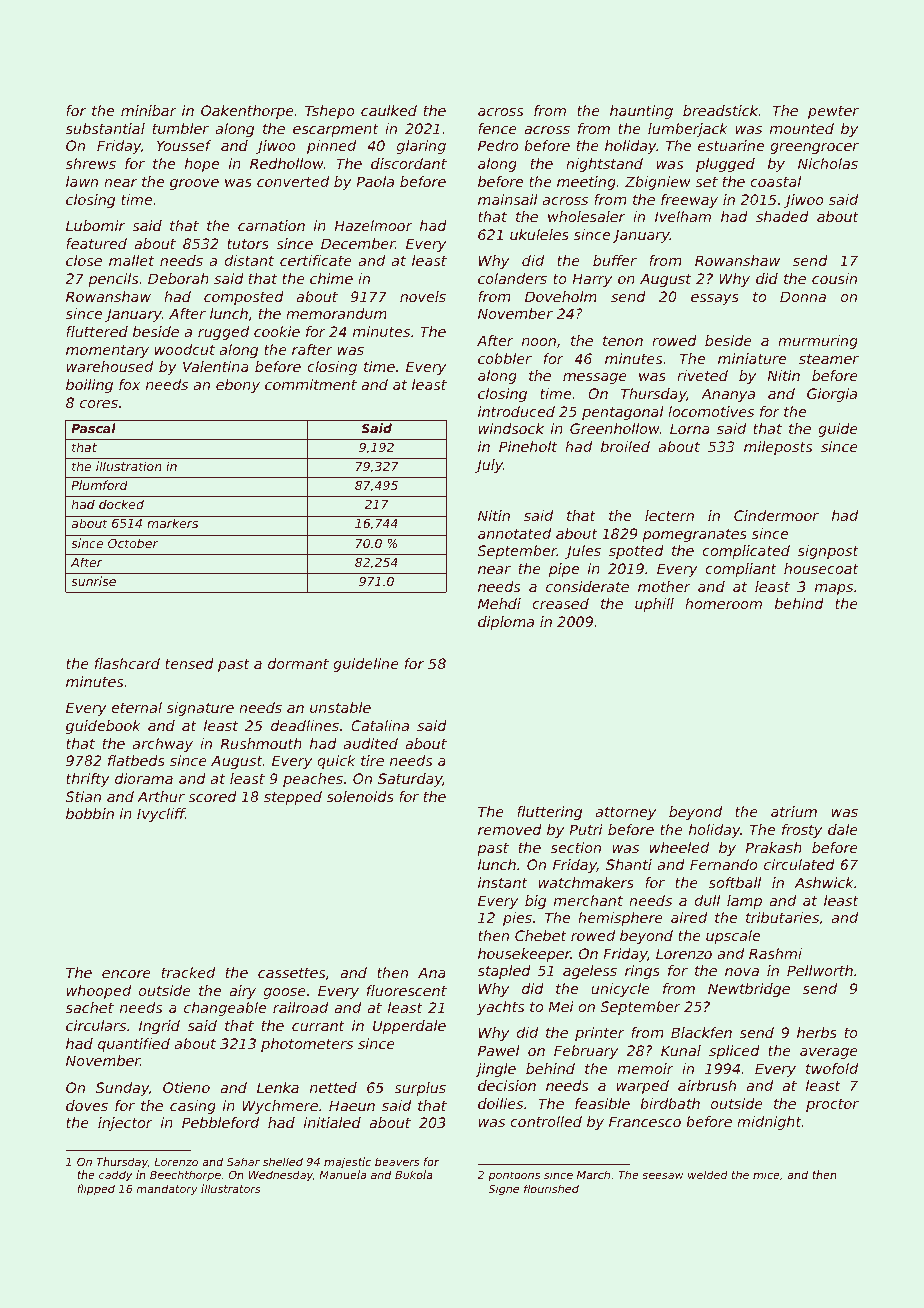  Describe the element at coordinates (172, 523) in the screenshot. I see `markers` at that location.
